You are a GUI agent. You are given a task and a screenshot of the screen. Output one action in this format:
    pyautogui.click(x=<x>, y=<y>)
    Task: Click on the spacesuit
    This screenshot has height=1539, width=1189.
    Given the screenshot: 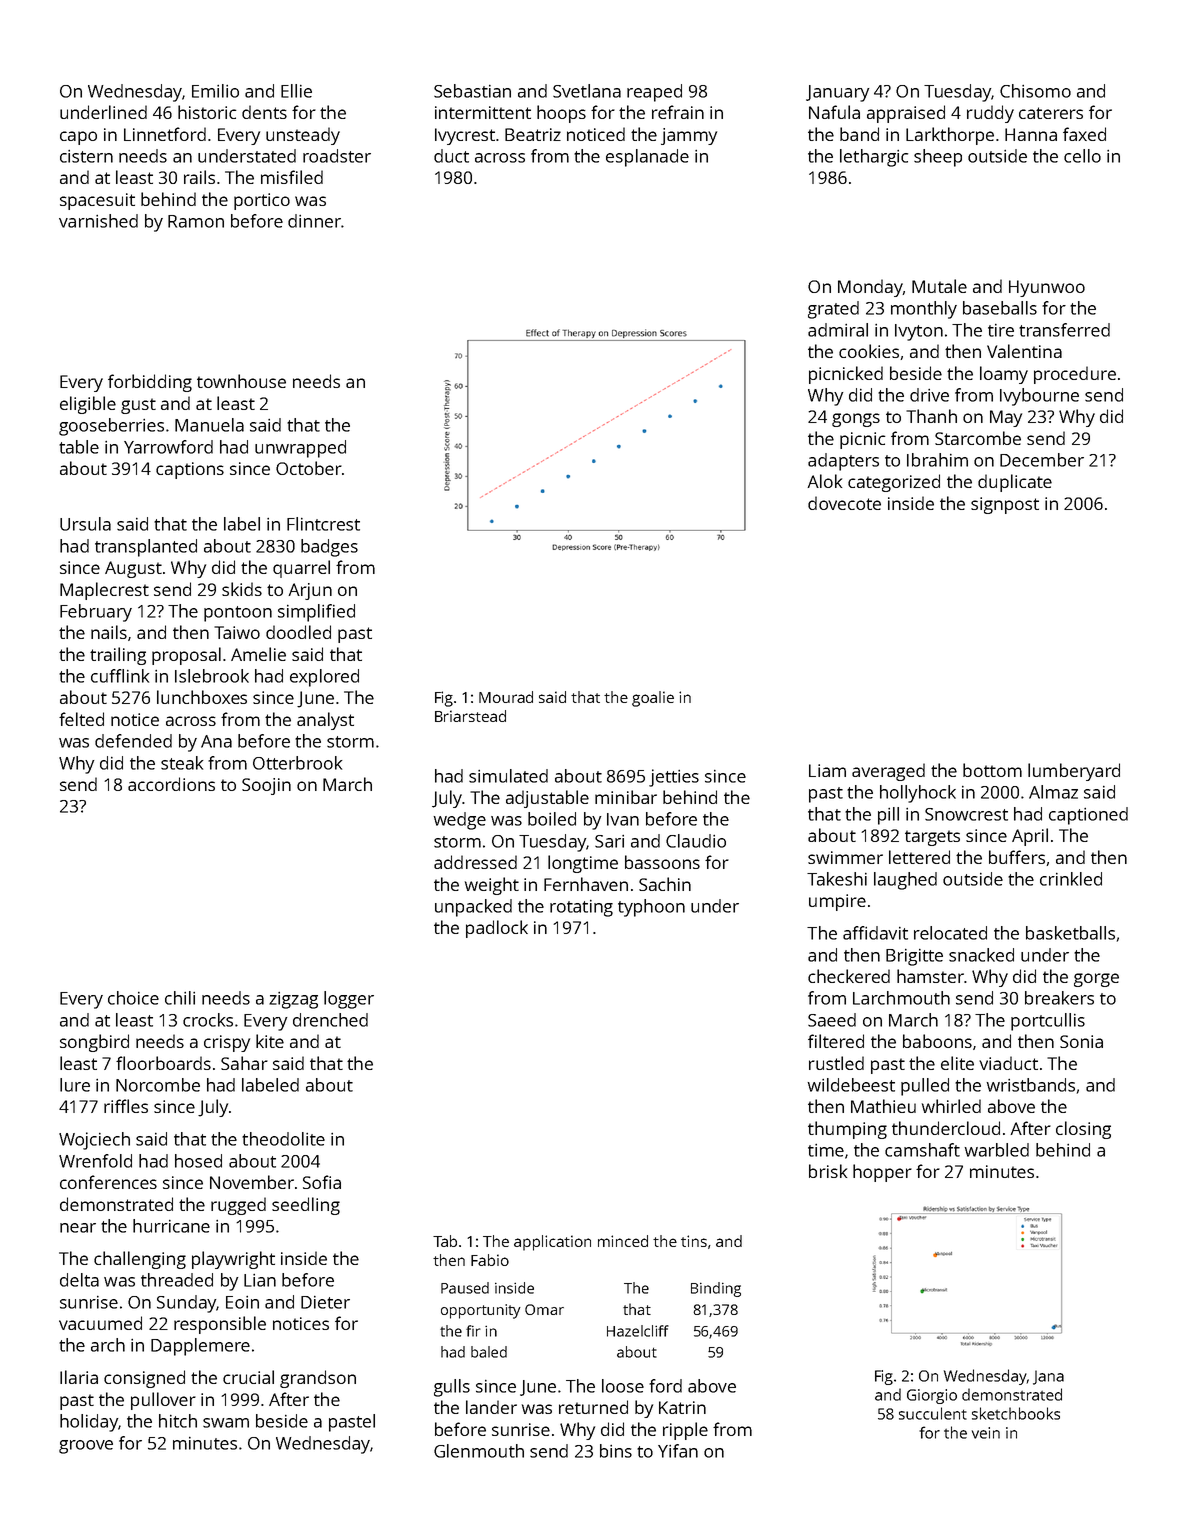 What is the action you would take?
    pyautogui.click(x=97, y=201)
